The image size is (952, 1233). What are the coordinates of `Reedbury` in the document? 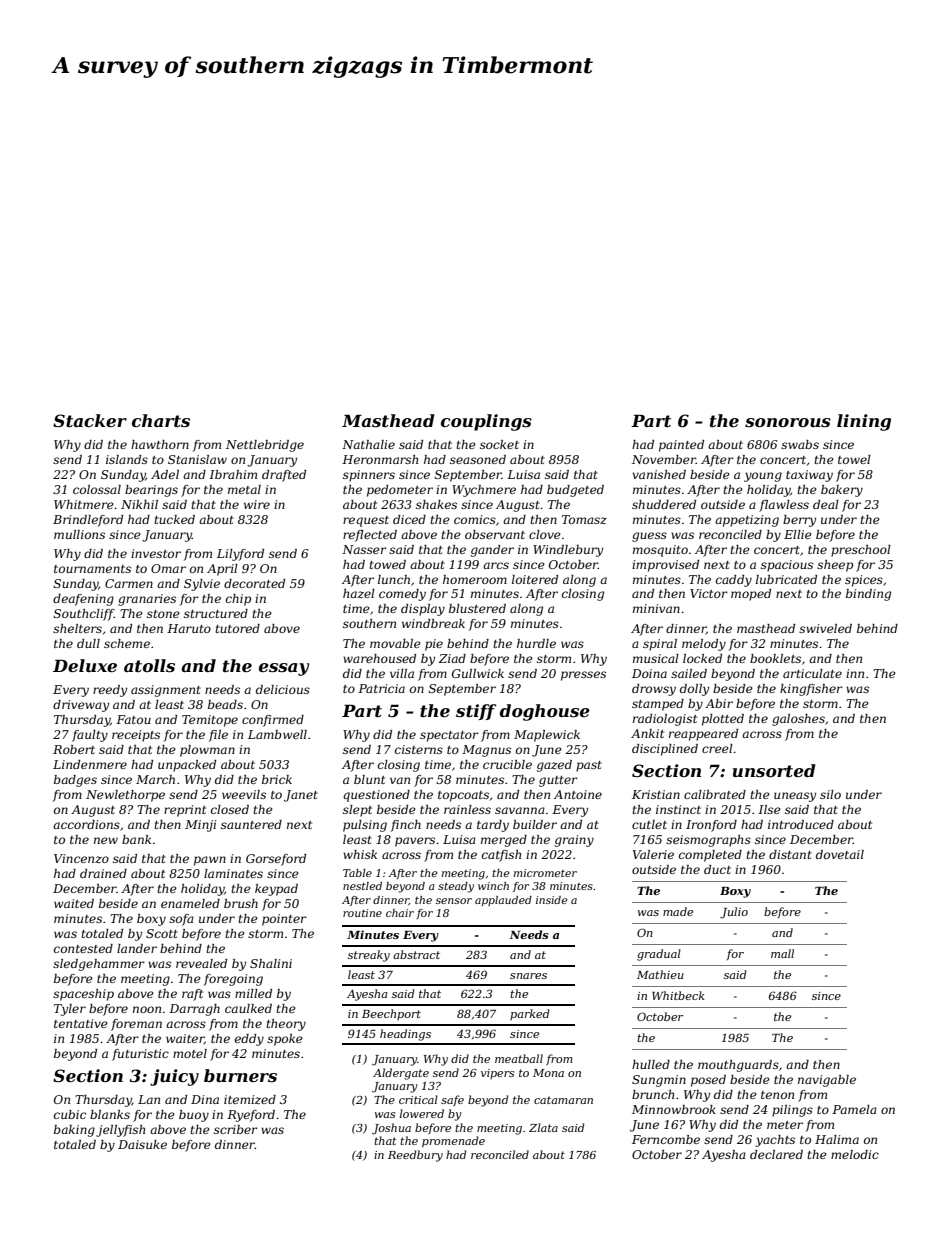 It's located at (415, 1156).
